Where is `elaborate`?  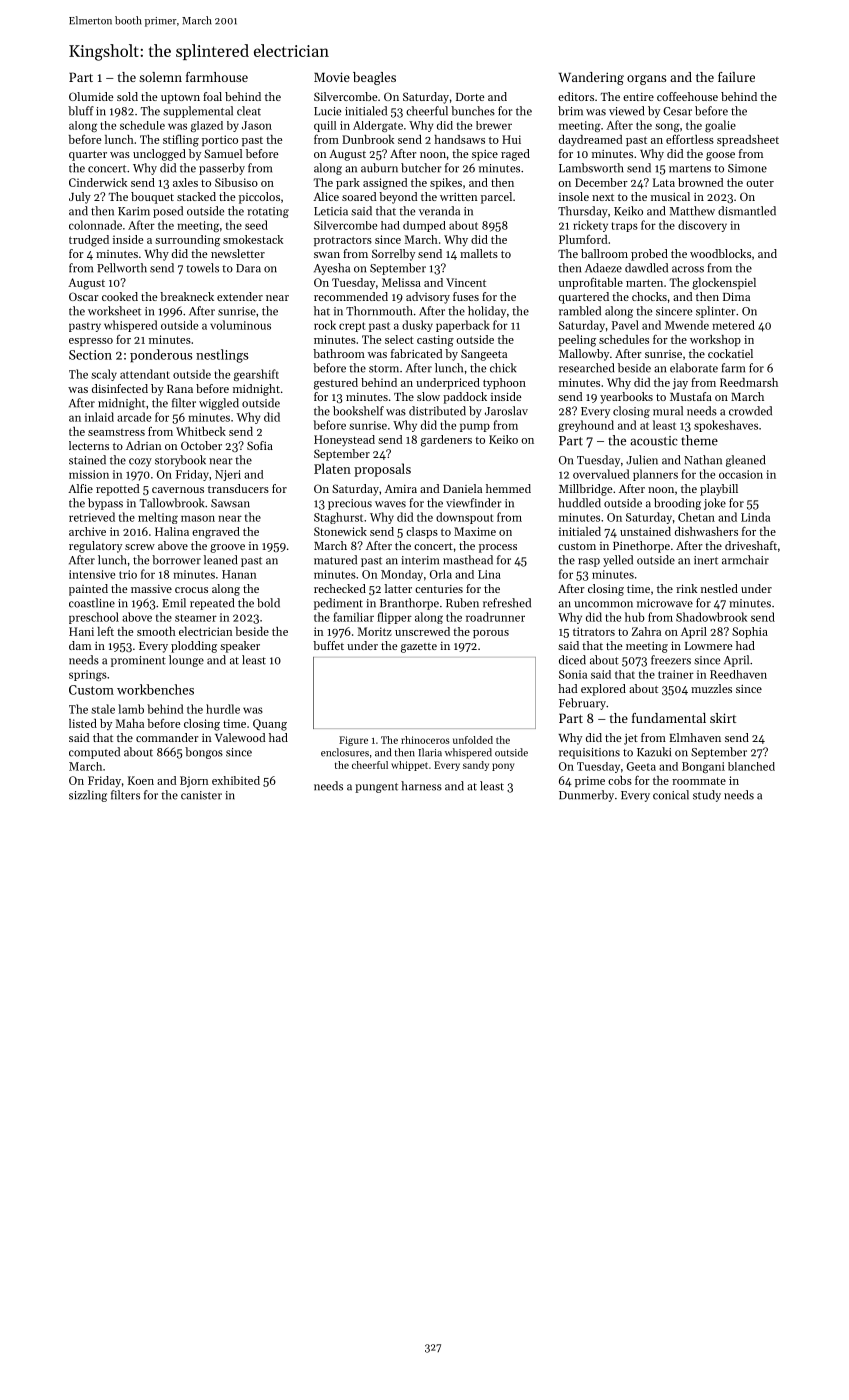
elaborate is located at coordinates (694, 368).
